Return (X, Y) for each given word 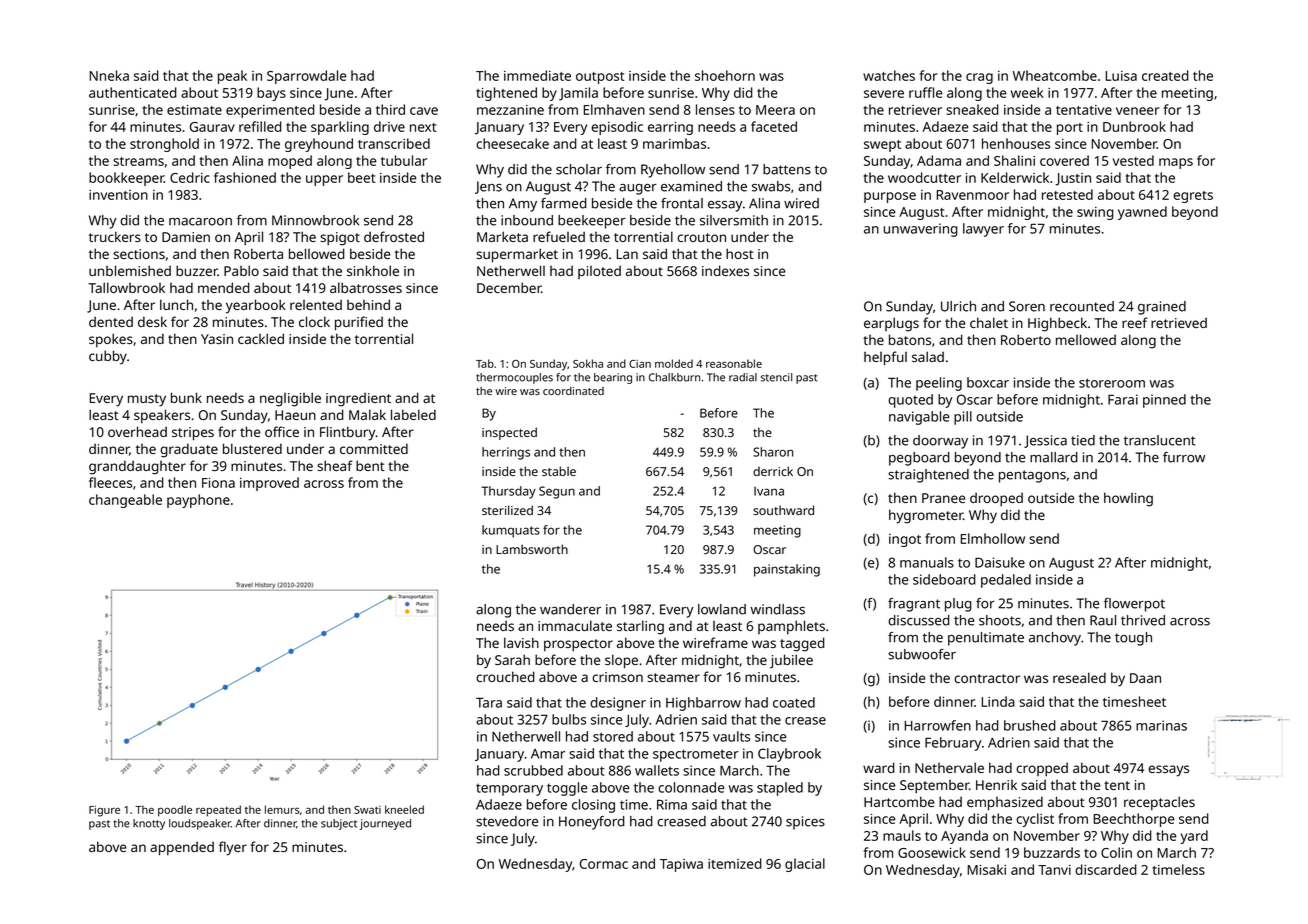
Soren (1027, 306)
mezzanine (510, 110)
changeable (125, 501)
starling (640, 627)
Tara (489, 702)
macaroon (200, 222)
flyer (233, 848)
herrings (506, 453)
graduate (189, 450)
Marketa (502, 236)
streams (138, 161)
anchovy (1055, 639)
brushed (1030, 725)
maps (1176, 163)
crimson (617, 677)
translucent (1160, 440)
